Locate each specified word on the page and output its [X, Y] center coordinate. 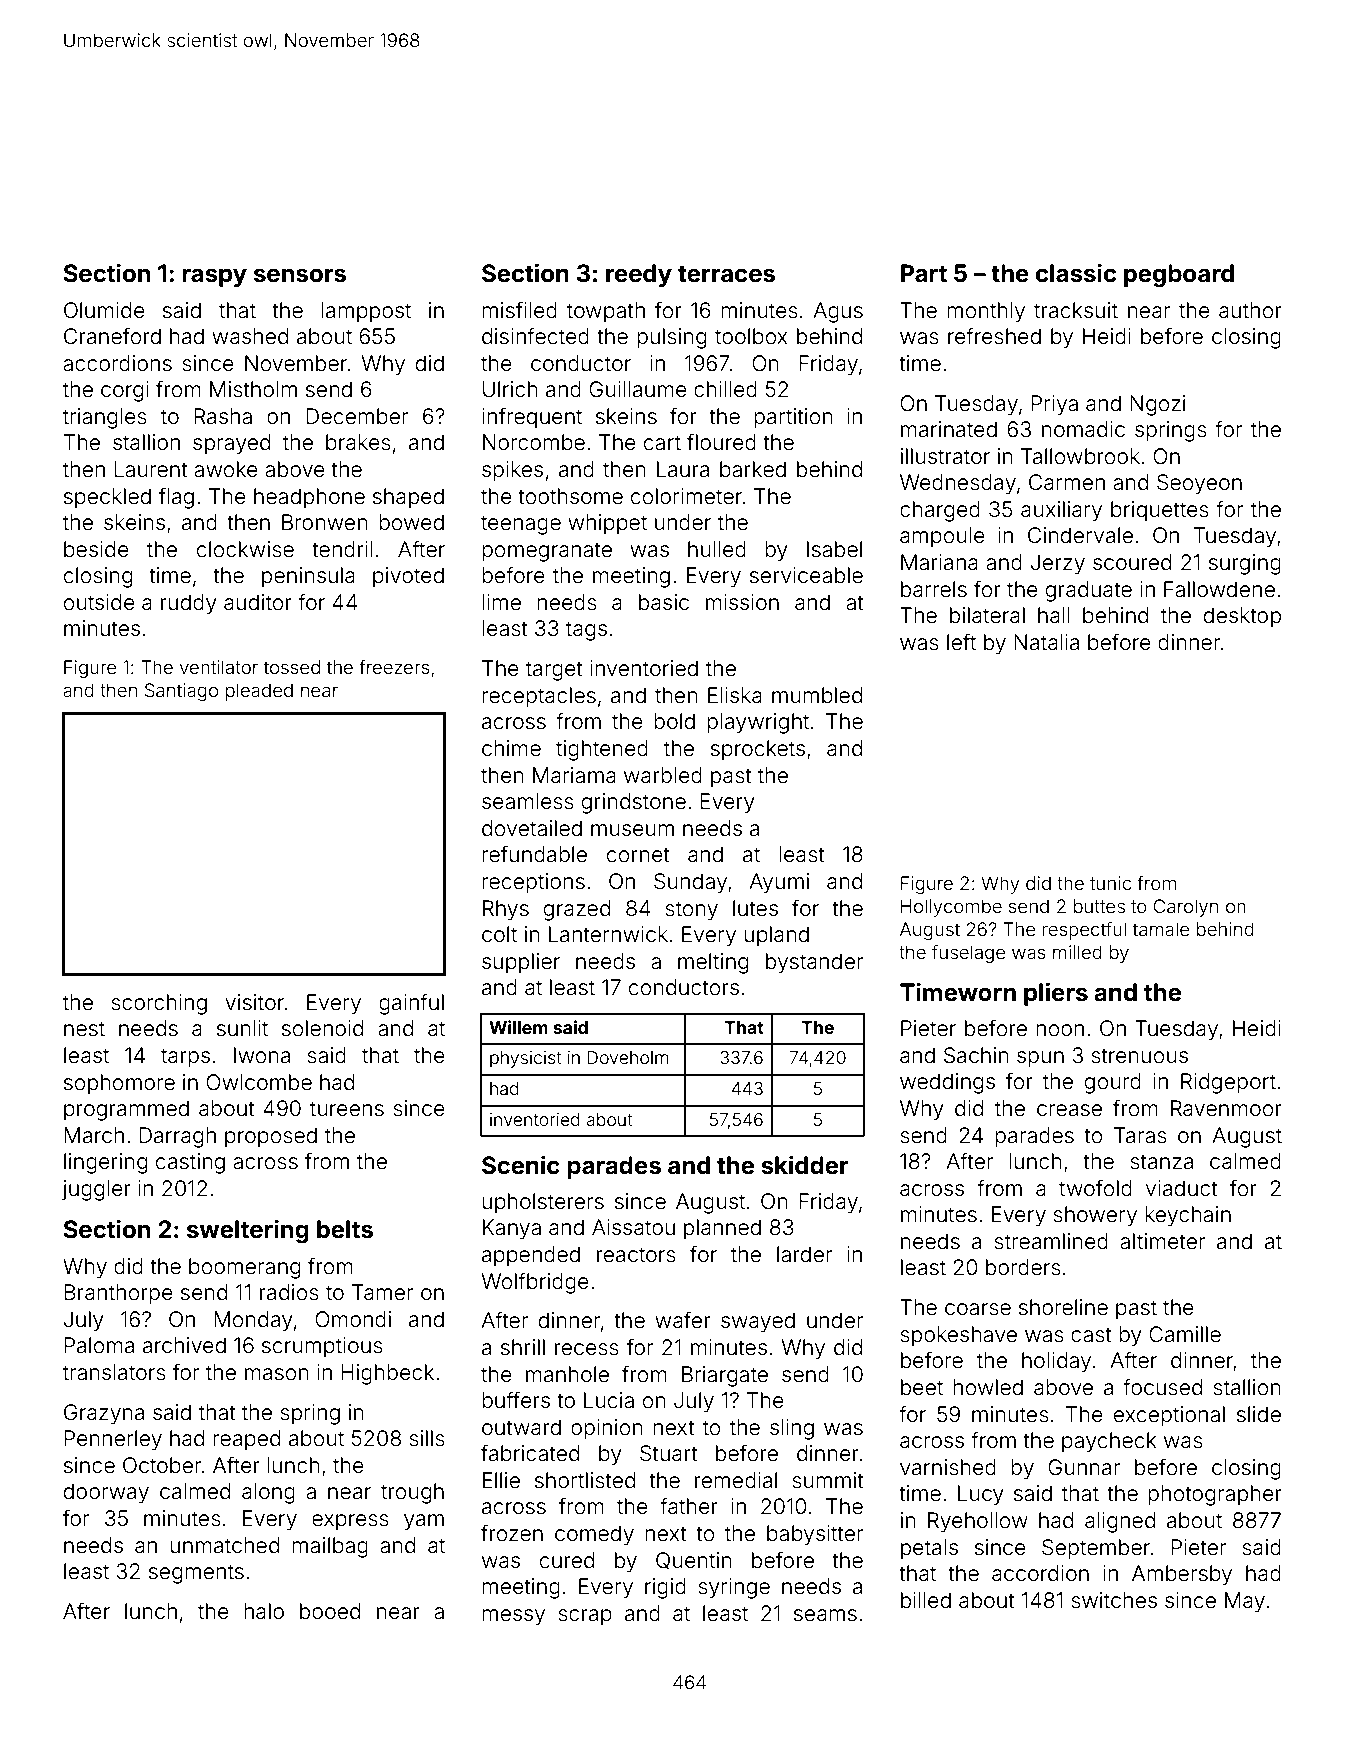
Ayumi [779, 883]
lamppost [366, 312]
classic [1076, 273]
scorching [159, 1004]
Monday [253, 1321]
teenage [521, 525]
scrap [585, 1617]
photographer [1215, 1495]
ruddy [189, 604]
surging [1245, 564]
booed [330, 1611]
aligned [1120, 1522]
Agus [838, 312]
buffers [516, 1400]
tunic [1110, 883]
